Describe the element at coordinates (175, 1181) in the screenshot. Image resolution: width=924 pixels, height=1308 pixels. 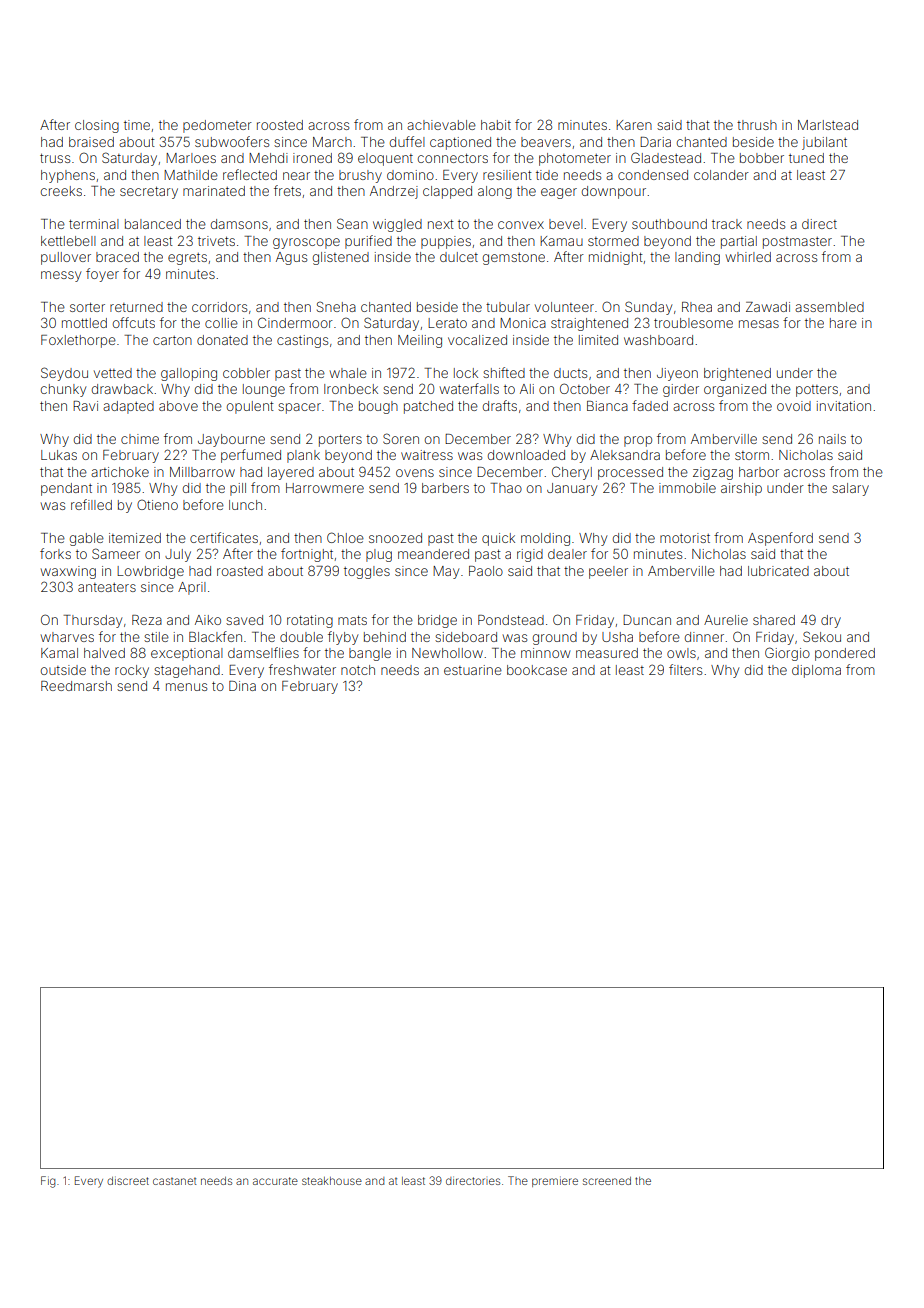
I see `castanet` at that location.
